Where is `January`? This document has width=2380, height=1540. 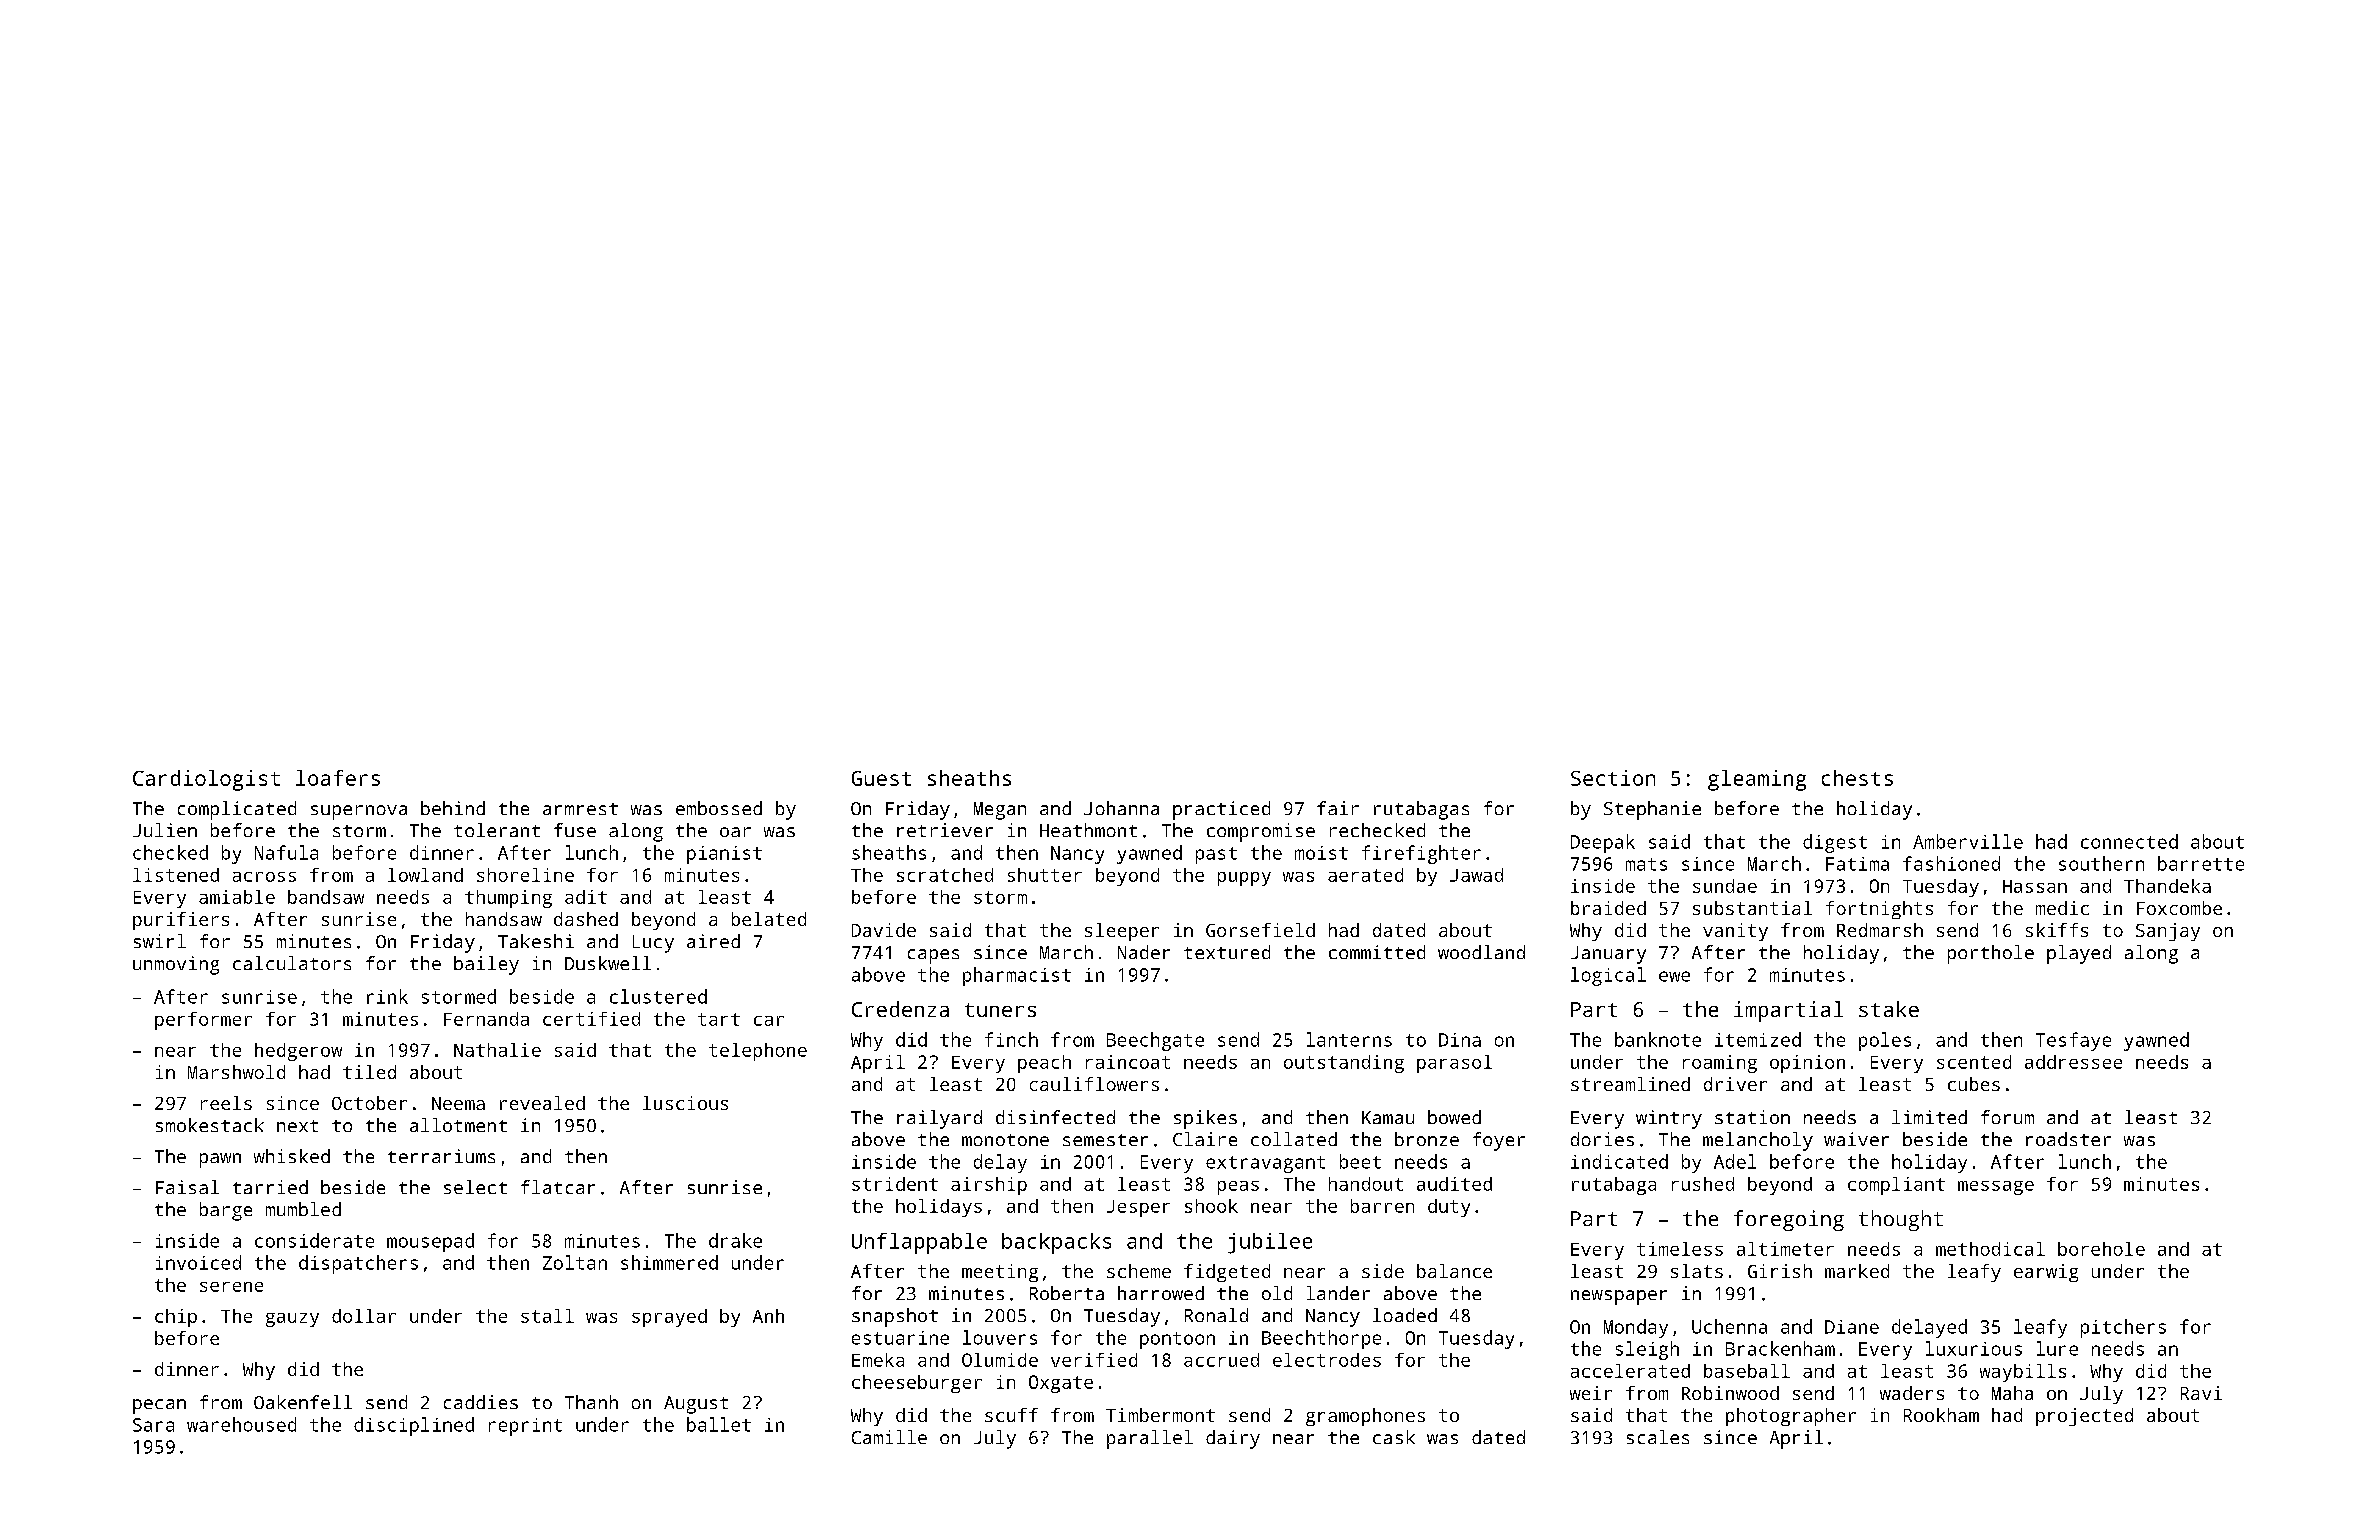
January is located at coordinates (1608, 955).
